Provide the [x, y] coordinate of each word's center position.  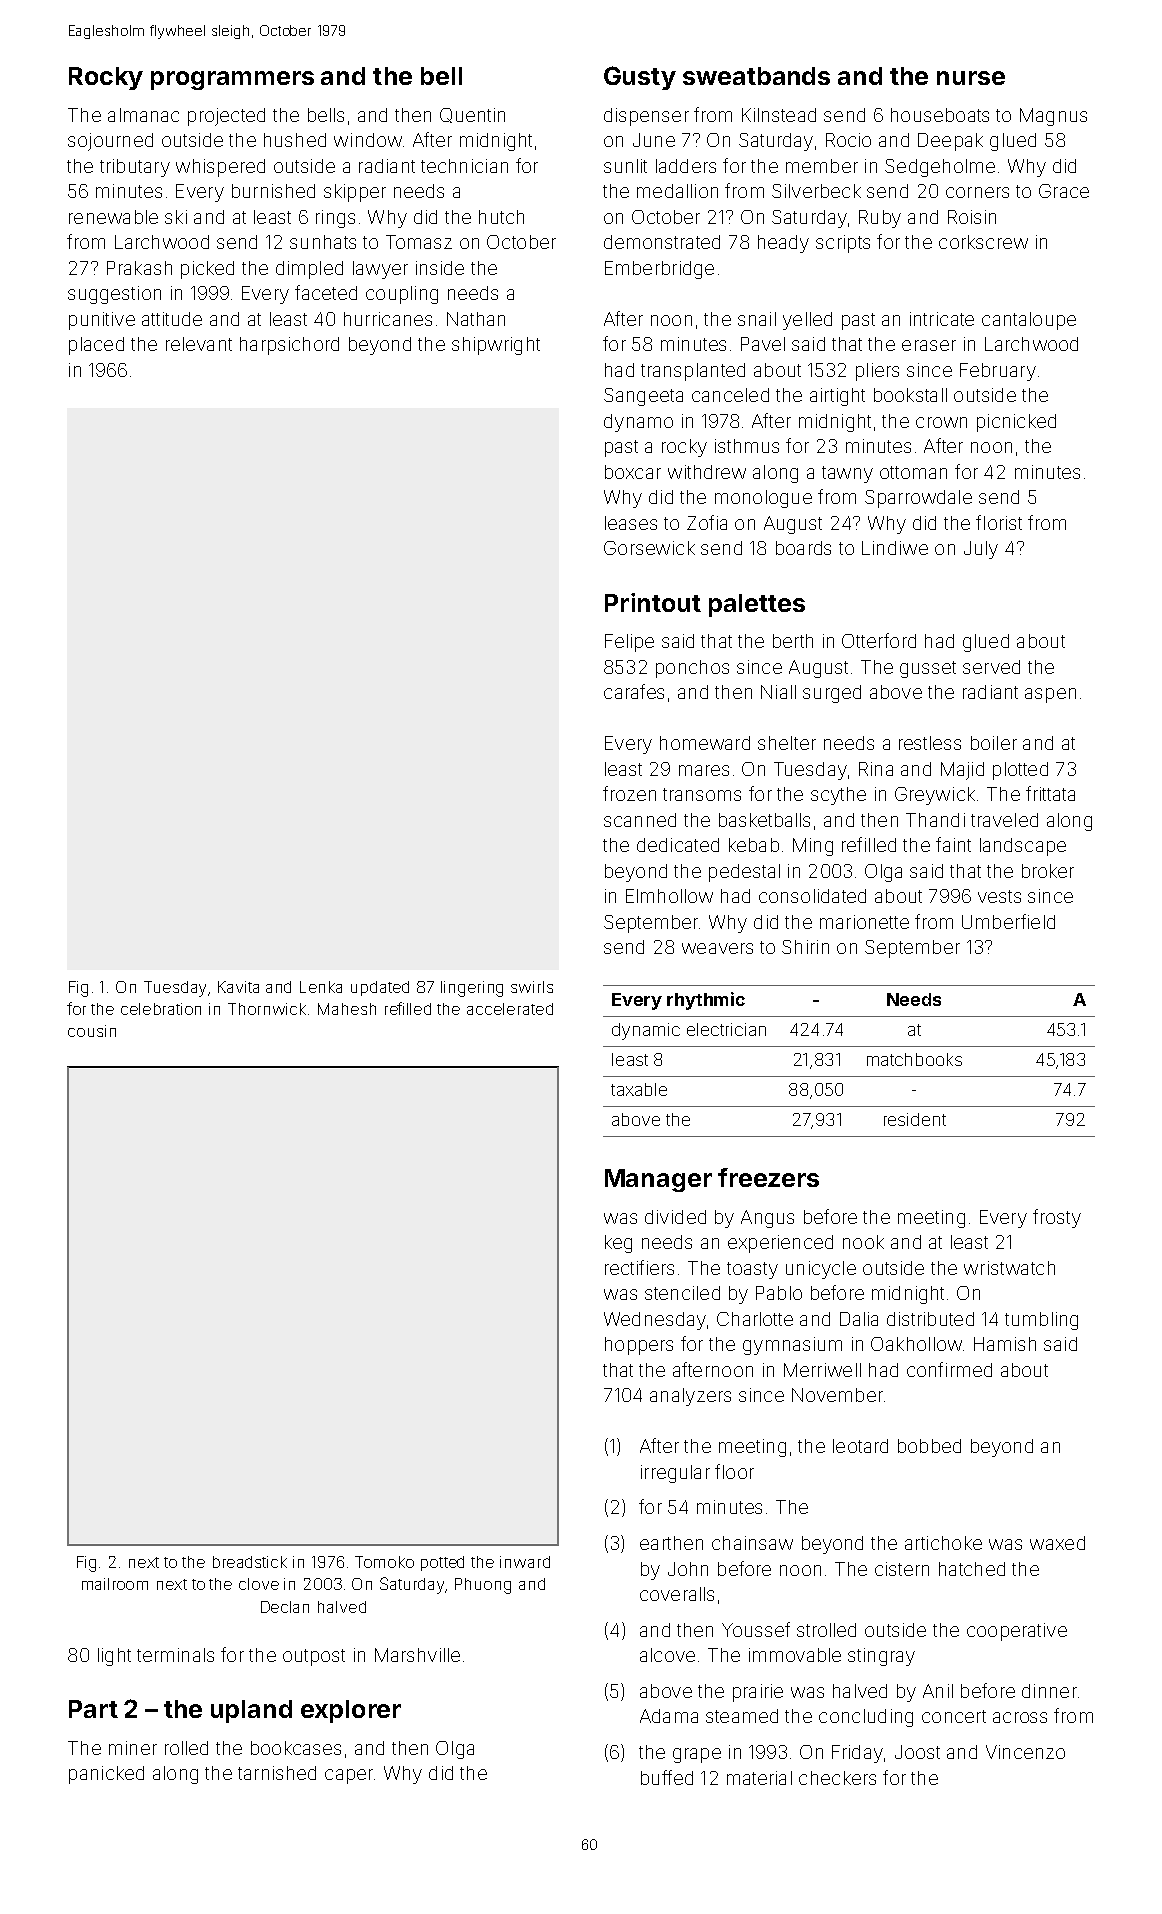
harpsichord [289, 346]
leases [631, 523]
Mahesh [347, 1009]
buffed [667, 1777]
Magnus [1053, 117]
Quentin [472, 115]
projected [226, 117]
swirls [532, 987]
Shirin [805, 947]
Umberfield [1008, 921]
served [991, 667]
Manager [658, 1180]
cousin [92, 1031]
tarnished [277, 1773]
